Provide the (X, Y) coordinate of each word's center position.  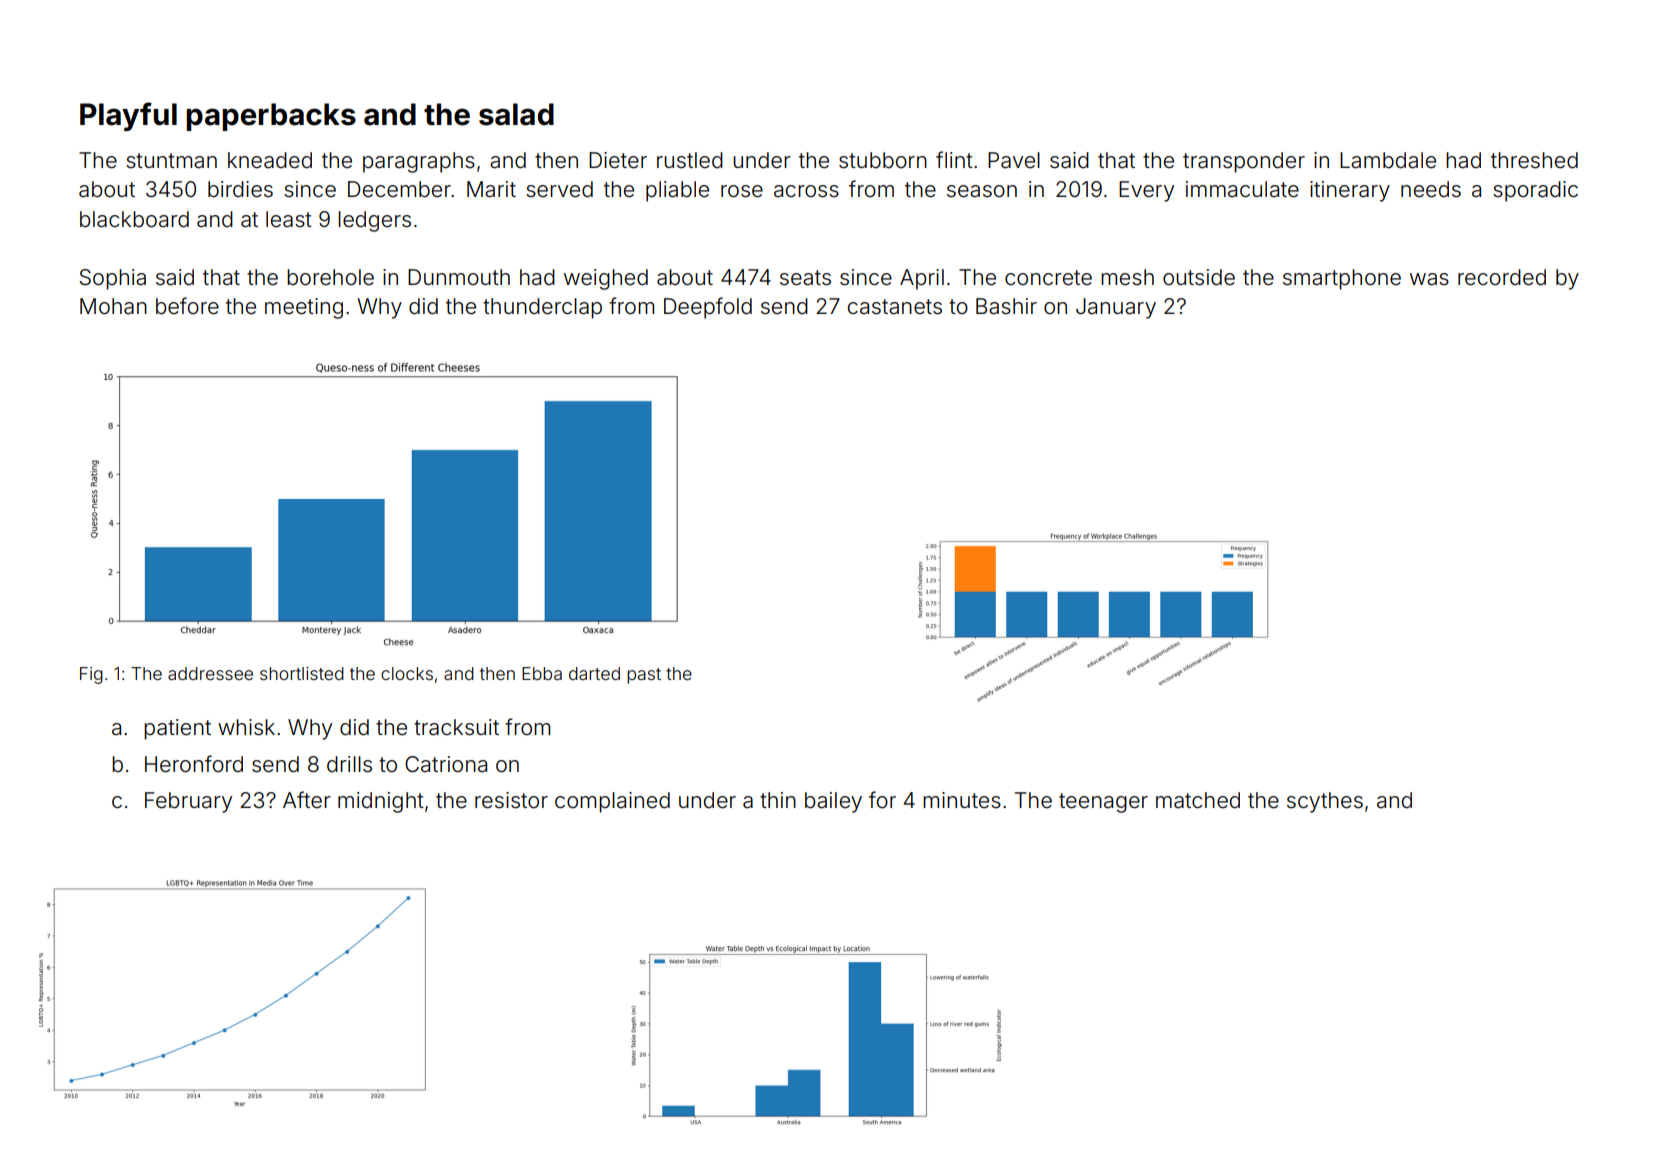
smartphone (1342, 279)
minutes (962, 800)
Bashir (1006, 306)
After (307, 799)
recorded (1502, 277)
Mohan (113, 306)
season (982, 191)
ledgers (374, 221)
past (644, 676)
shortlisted (302, 673)
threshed (1534, 160)
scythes (1325, 802)
